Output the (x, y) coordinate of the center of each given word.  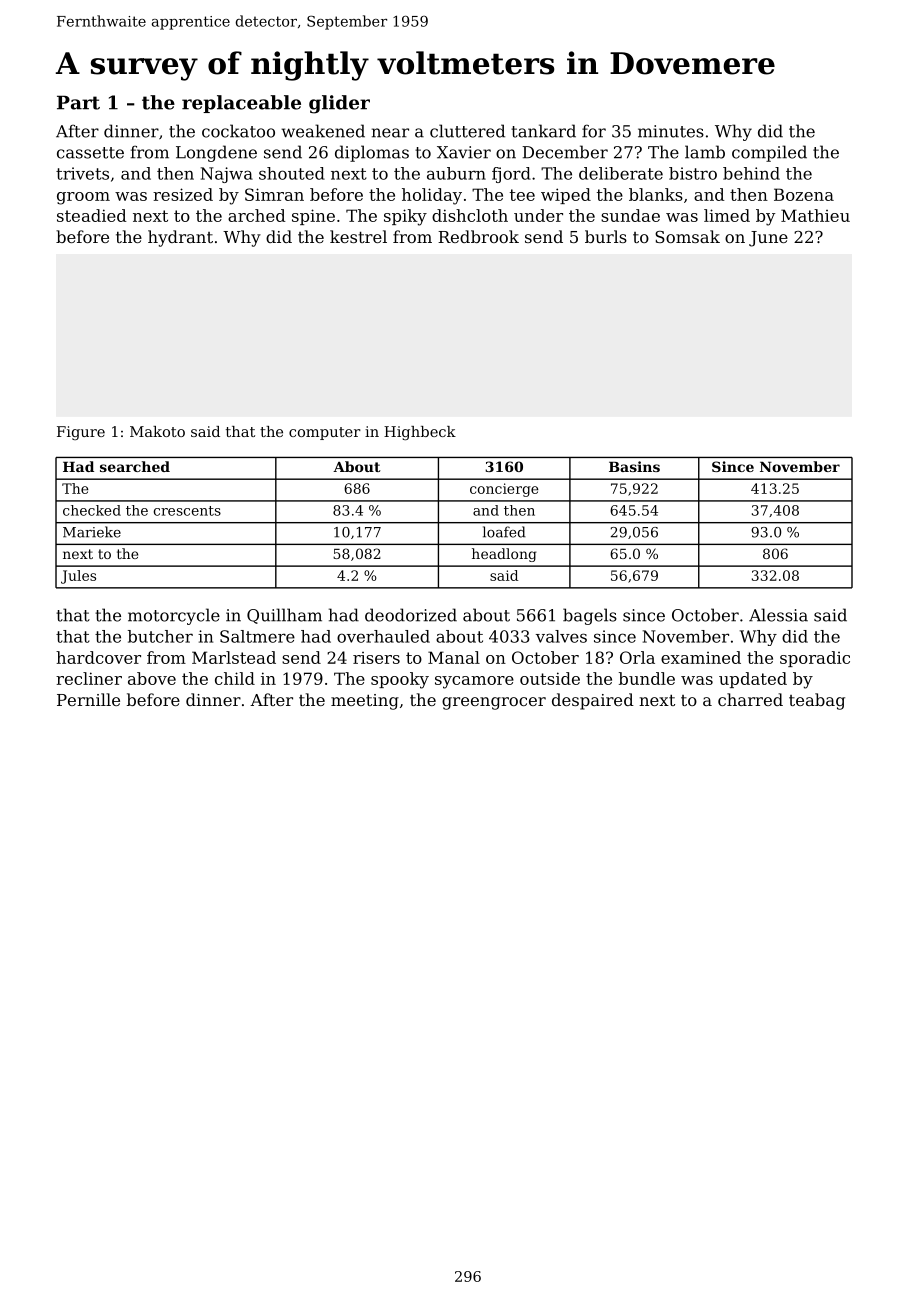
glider (339, 104)
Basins (634, 466)
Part (78, 102)
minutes (671, 131)
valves (561, 636)
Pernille (88, 699)
